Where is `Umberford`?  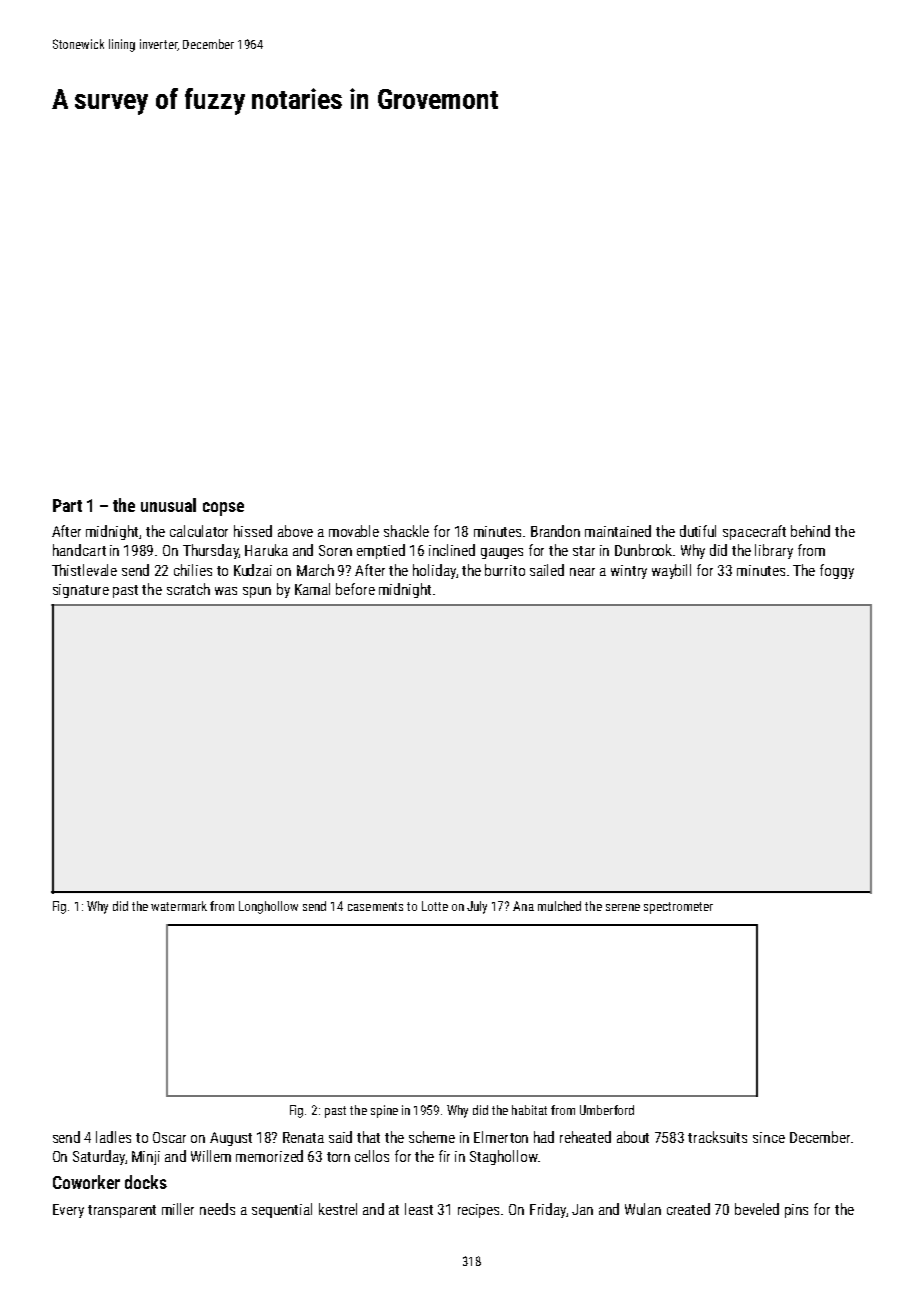 Umberford is located at coordinates (607, 1110).
